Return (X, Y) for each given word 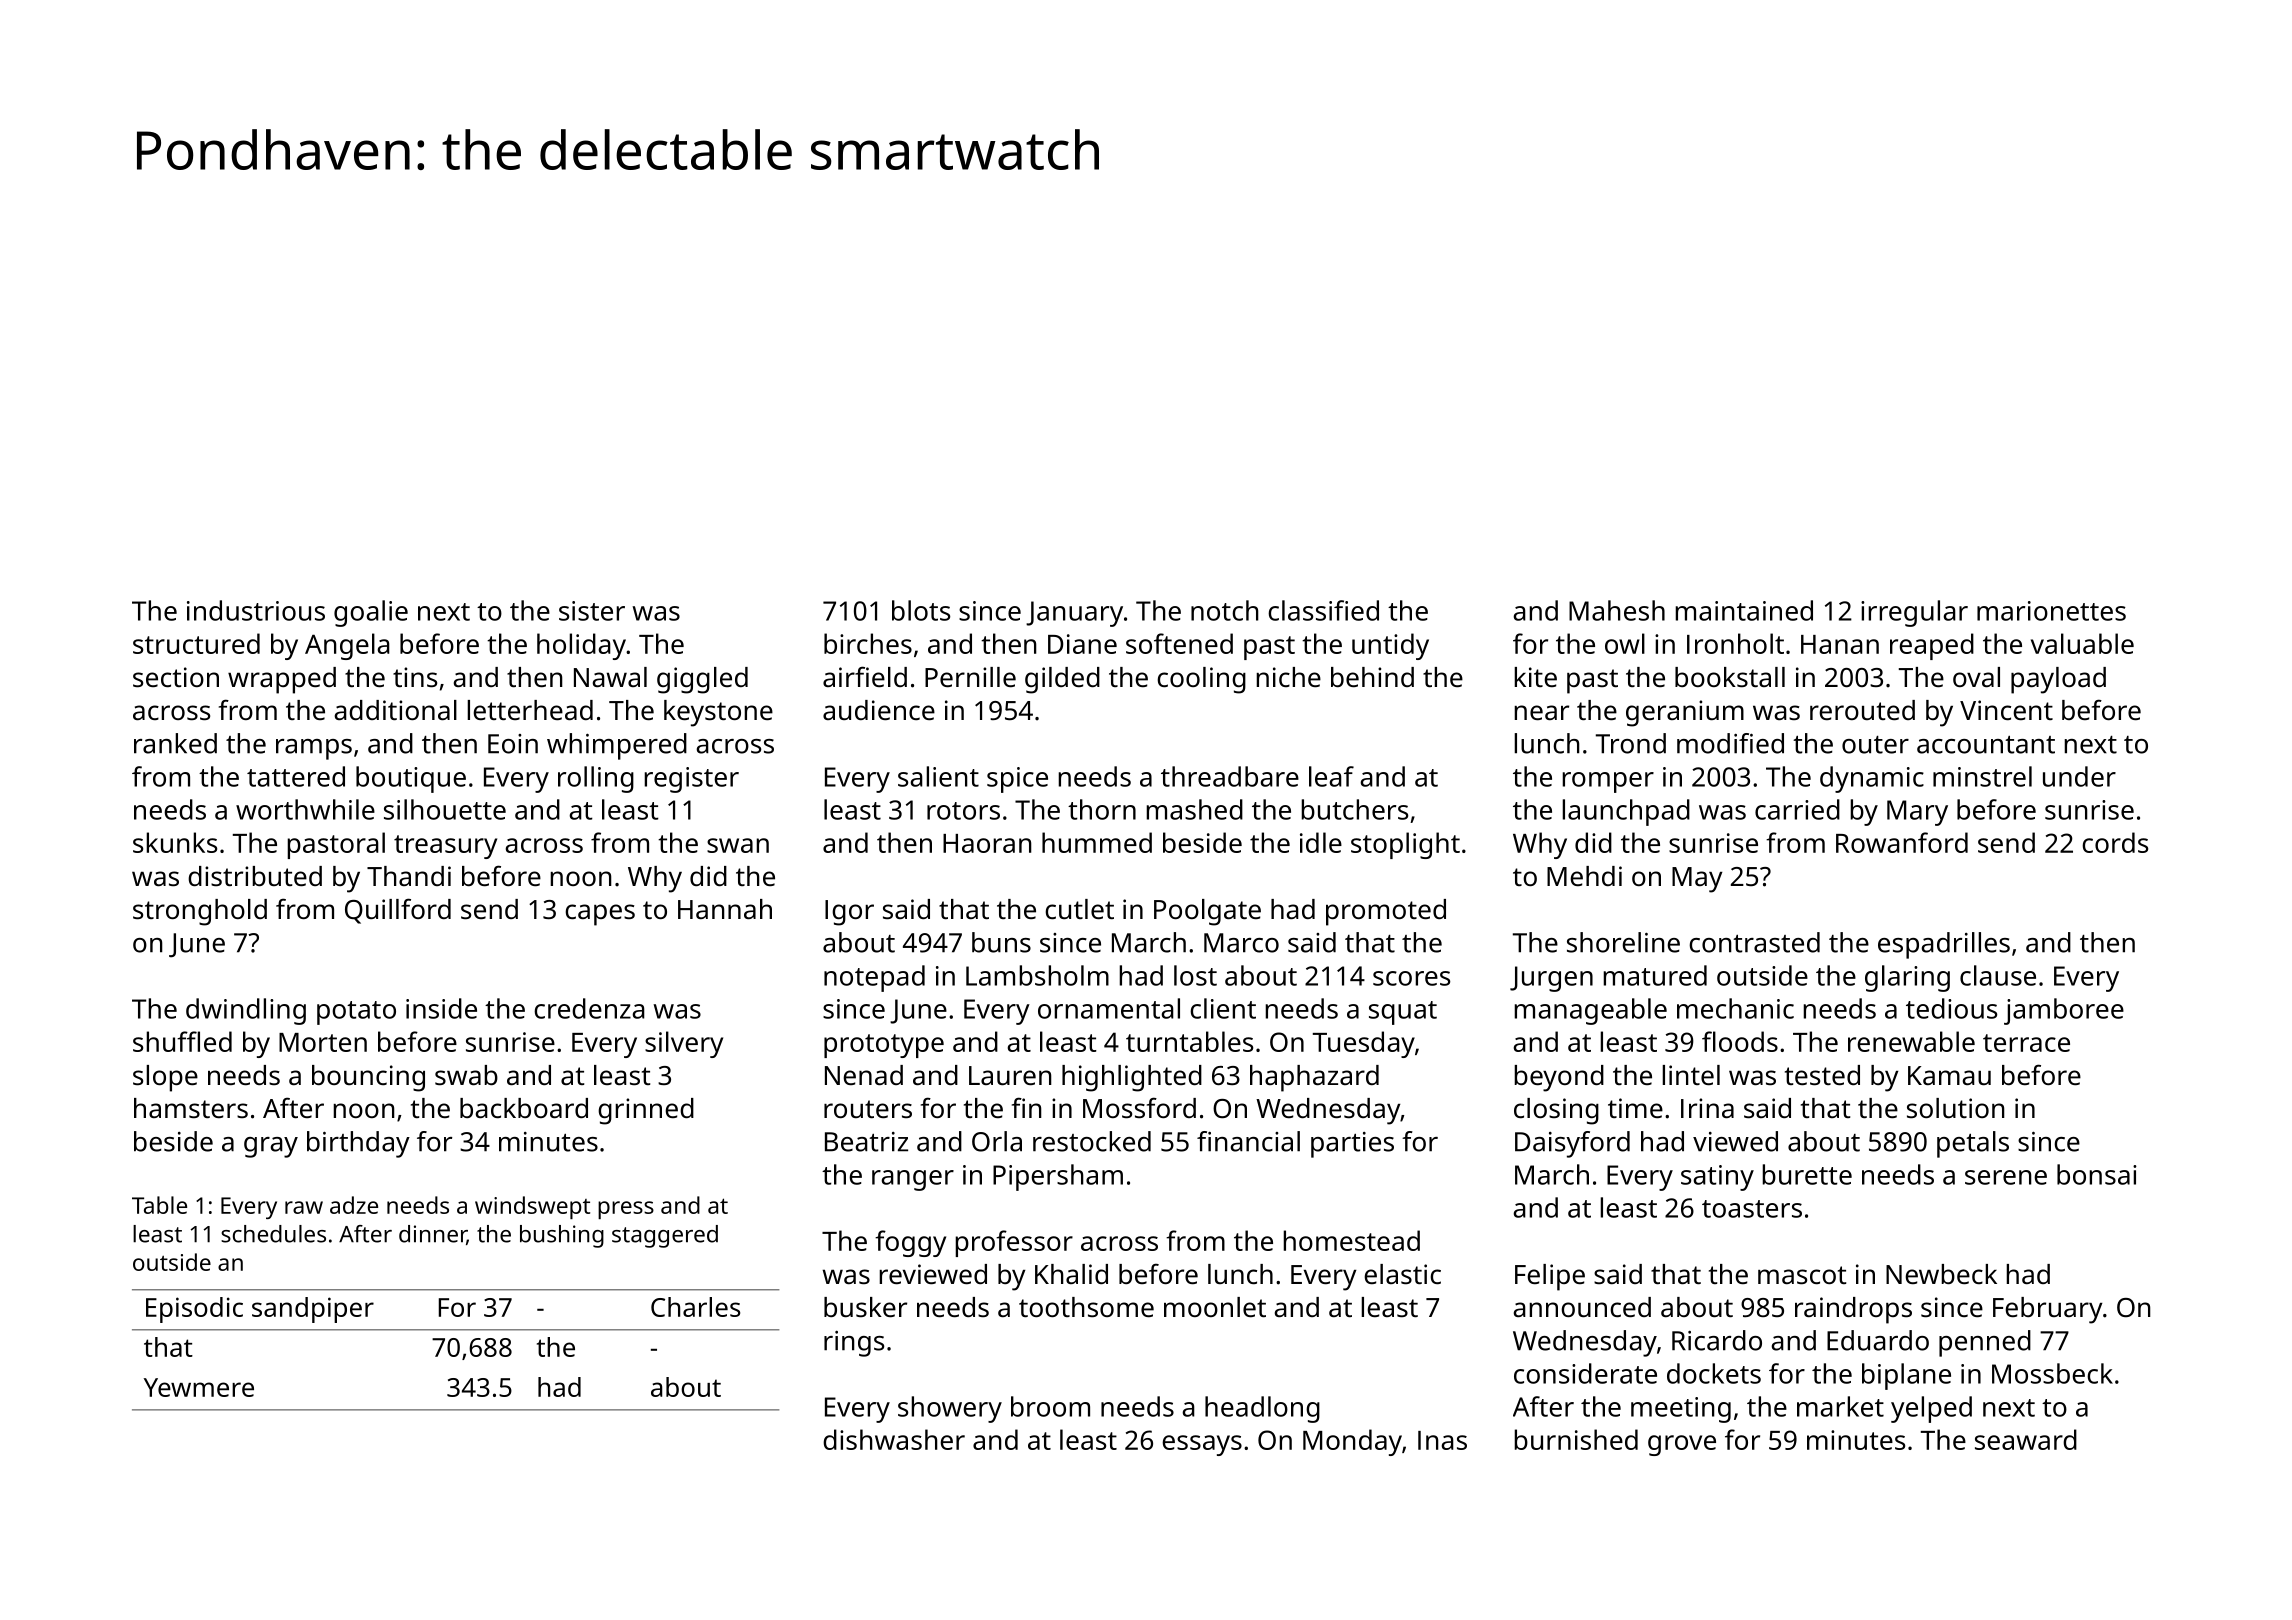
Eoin (513, 744)
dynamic (1872, 779)
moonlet (1215, 1307)
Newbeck (1941, 1274)
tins (415, 677)
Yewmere (199, 1387)
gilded (1062, 680)
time (1635, 1108)
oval (1976, 677)
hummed (1097, 842)
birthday (358, 1144)
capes (600, 915)
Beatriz (866, 1142)
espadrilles (1944, 945)
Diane (1082, 644)
